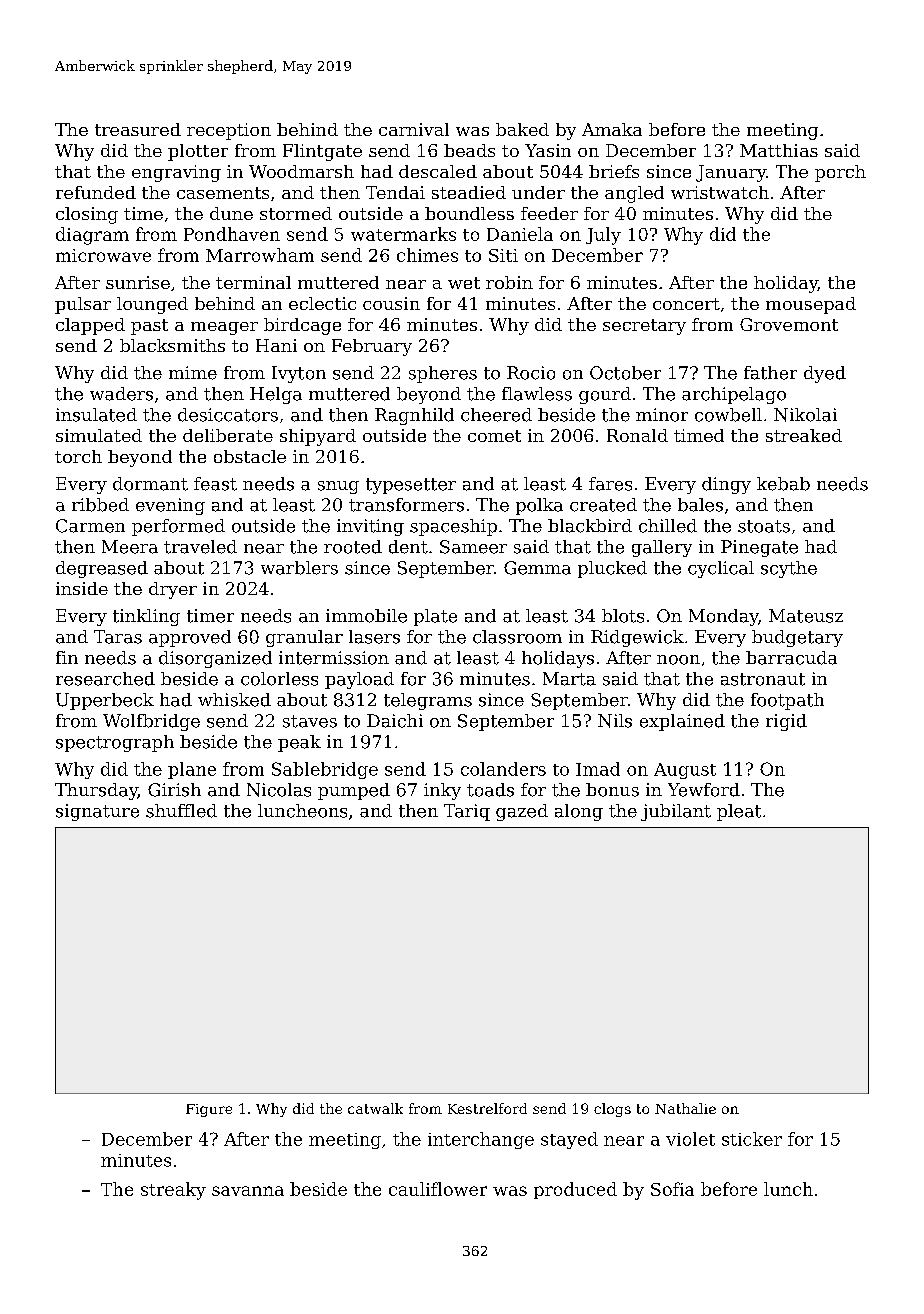  What do you see at coordinates (209, 1110) in the screenshot?
I see `Figure` at bounding box center [209, 1110].
